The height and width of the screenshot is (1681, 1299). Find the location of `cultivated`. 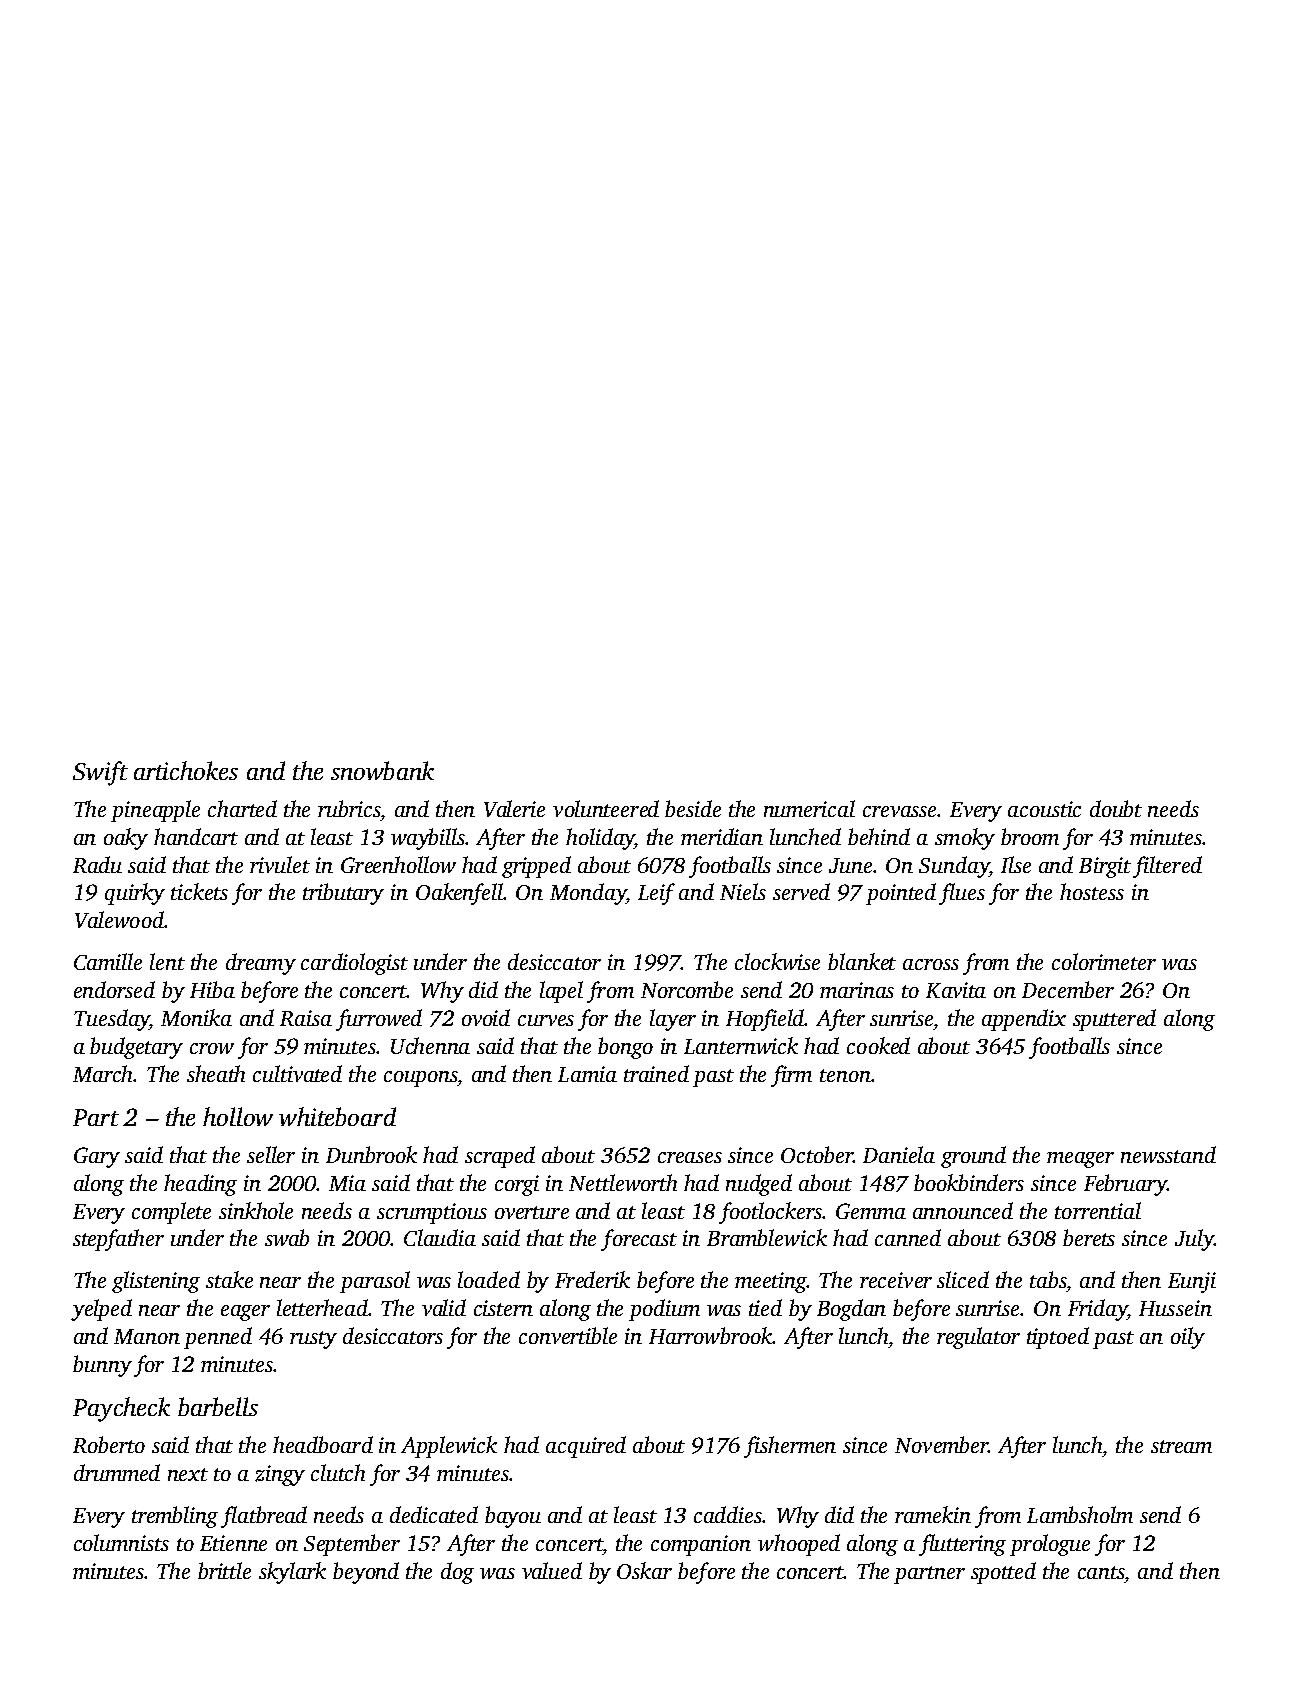

cultivated is located at coordinates (297, 1073).
